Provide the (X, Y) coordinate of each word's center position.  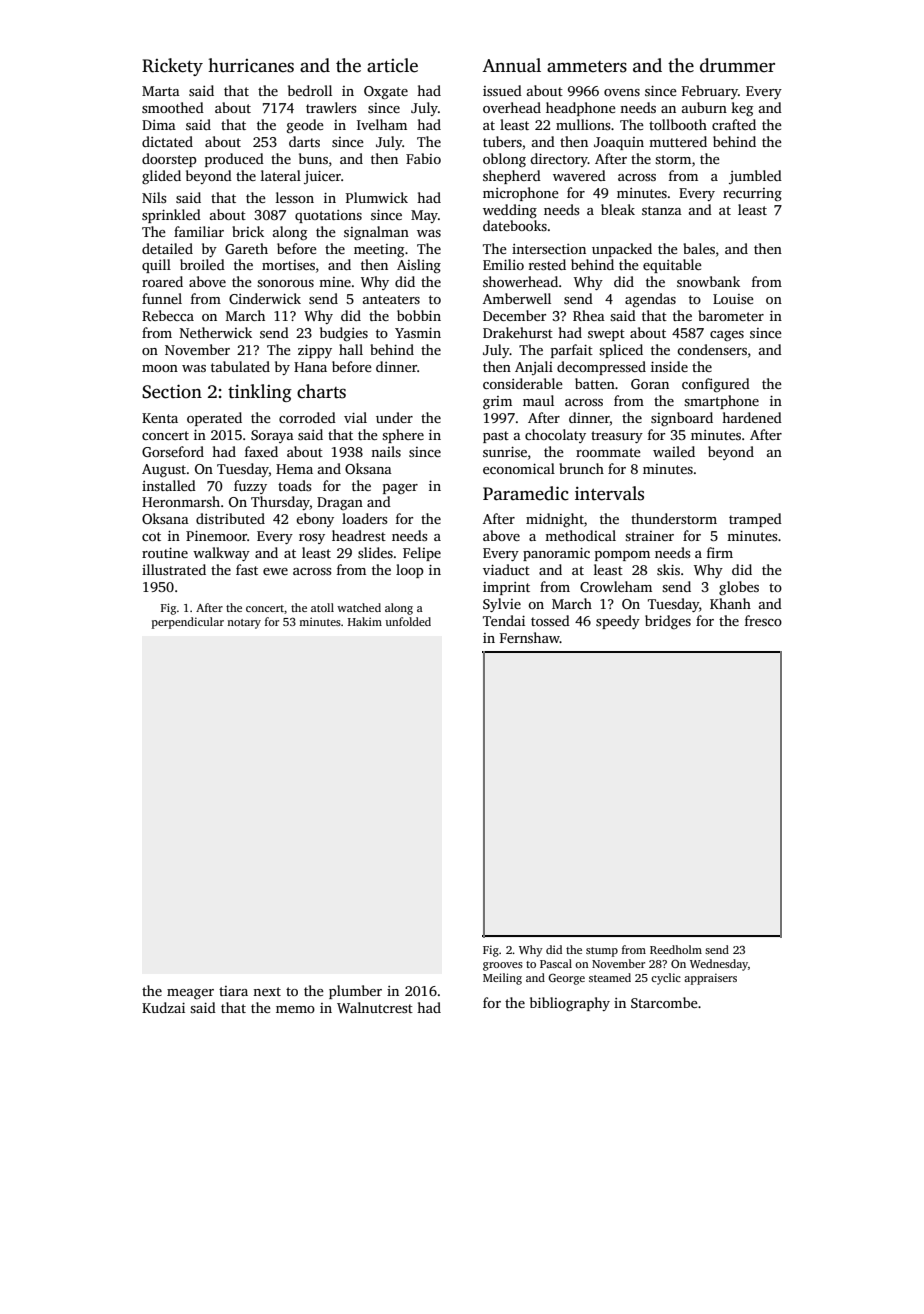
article (392, 65)
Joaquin (619, 143)
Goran (650, 384)
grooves (503, 966)
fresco (763, 620)
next (267, 991)
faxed (261, 451)
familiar (199, 231)
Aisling (419, 266)
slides (375, 552)
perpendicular (188, 623)
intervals (609, 493)
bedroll (310, 90)
